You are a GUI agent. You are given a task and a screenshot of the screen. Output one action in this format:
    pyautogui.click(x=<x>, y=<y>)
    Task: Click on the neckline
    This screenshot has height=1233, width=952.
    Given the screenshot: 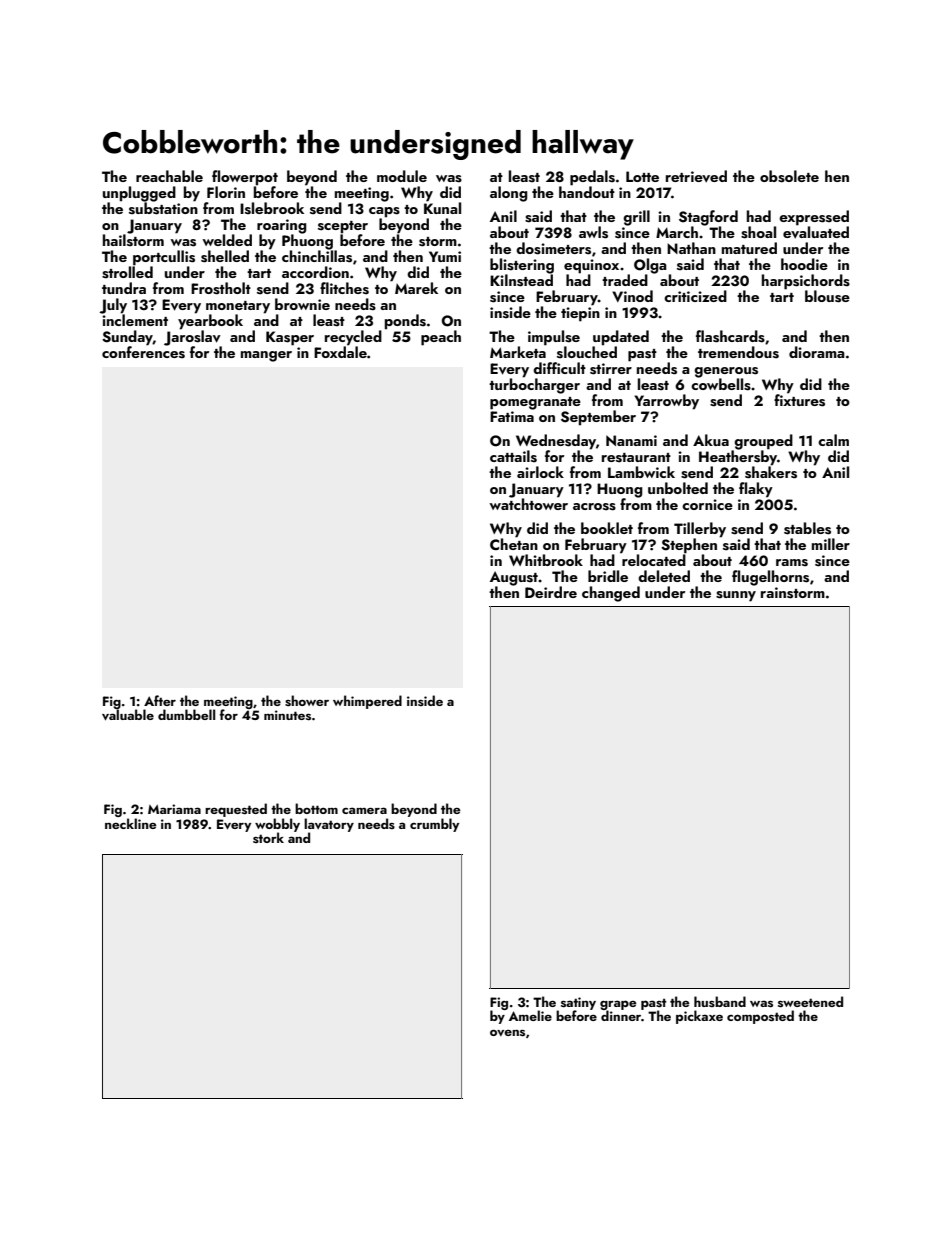 What is the action you would take?
    pyautogui.click(x=130, y=823)
